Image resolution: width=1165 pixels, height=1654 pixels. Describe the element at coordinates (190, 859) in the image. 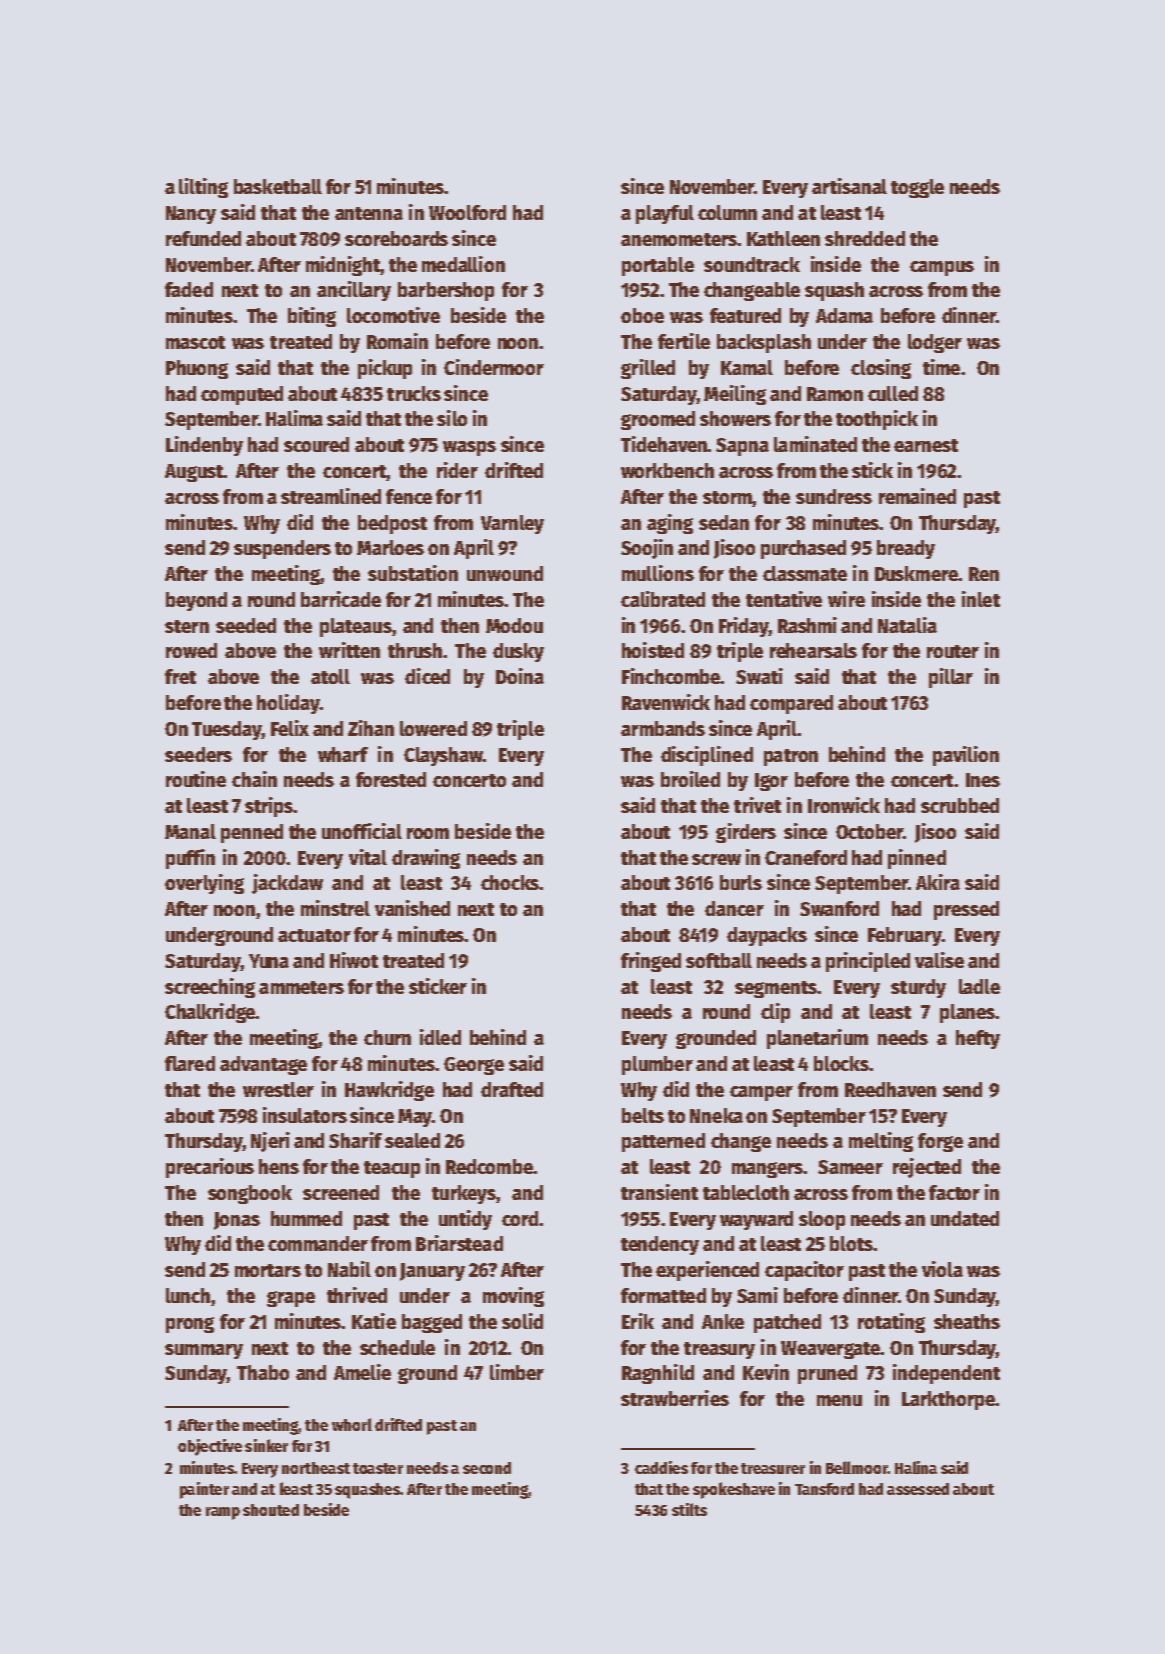

I see `puffin` at that location.
